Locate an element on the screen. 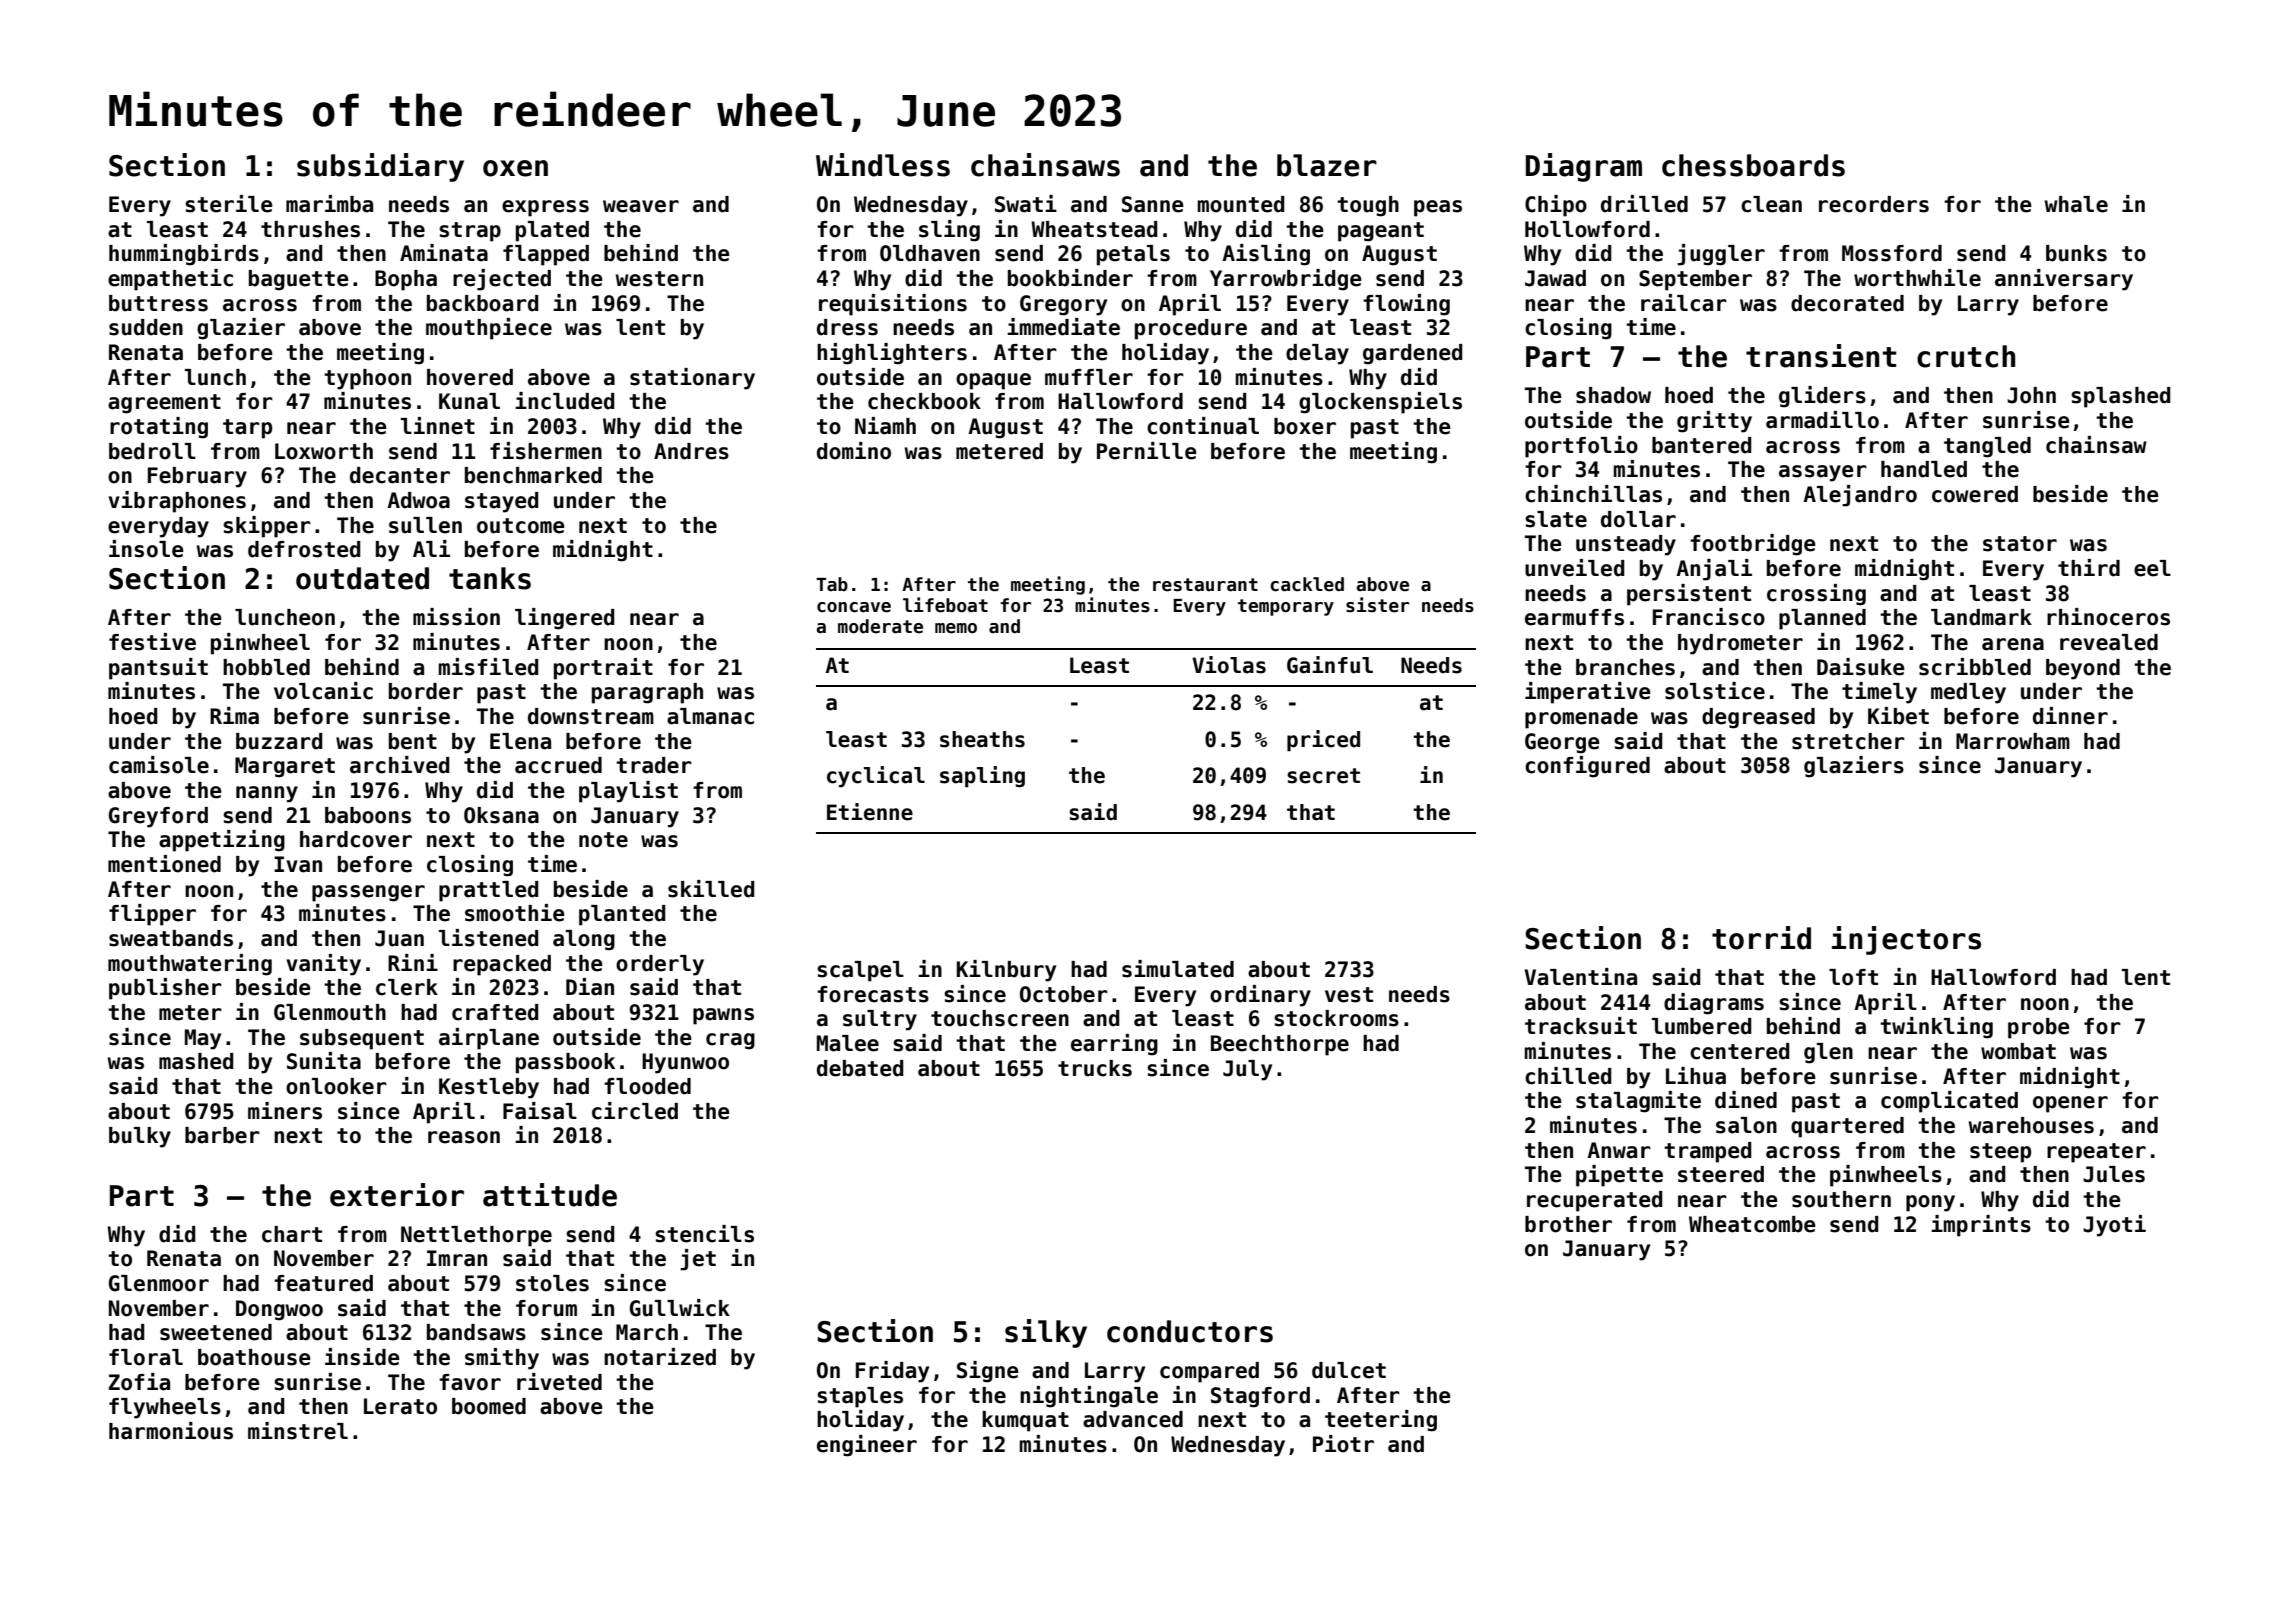 The width and height of the screenshot is (2292, 1620). Piotr is located at coordinates (1343, 1444).
